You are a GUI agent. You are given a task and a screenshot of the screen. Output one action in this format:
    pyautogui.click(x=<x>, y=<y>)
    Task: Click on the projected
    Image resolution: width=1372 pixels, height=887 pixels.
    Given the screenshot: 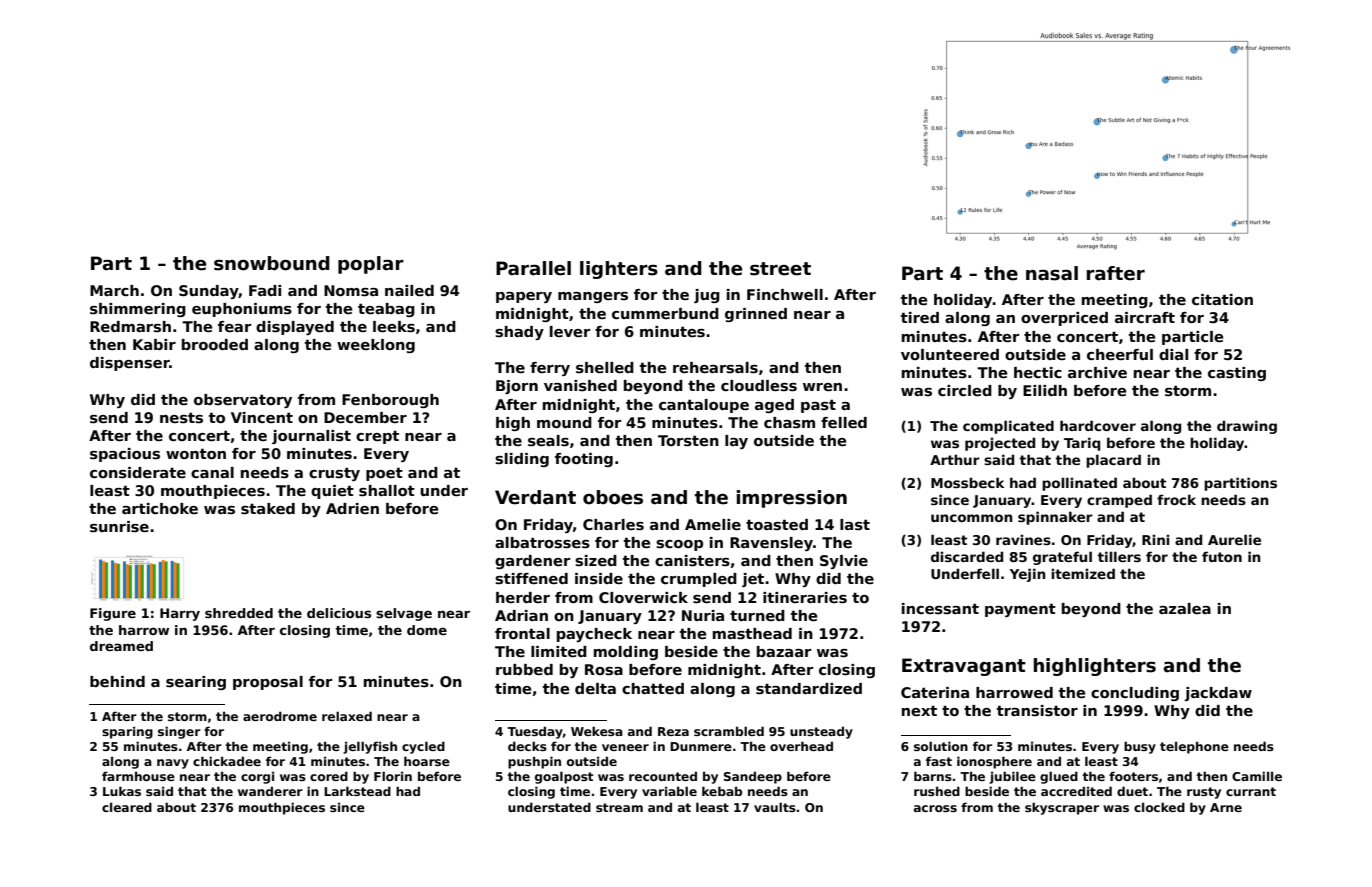 What is the action you would take?
    pyautogui.click(x=1000, y=444)
